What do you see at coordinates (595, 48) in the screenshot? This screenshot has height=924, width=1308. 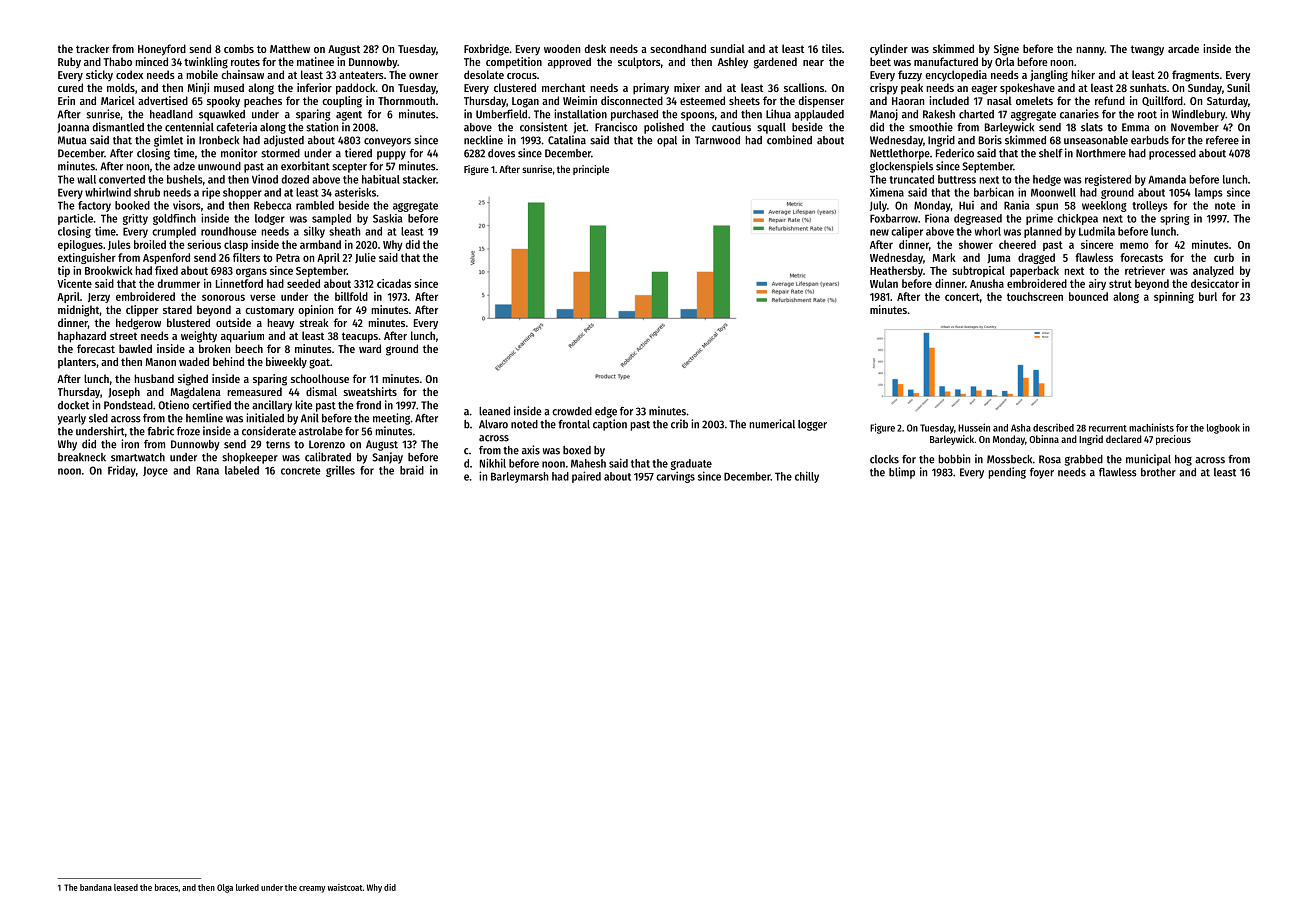 I see `desk` at bounding box center [595, 48].
